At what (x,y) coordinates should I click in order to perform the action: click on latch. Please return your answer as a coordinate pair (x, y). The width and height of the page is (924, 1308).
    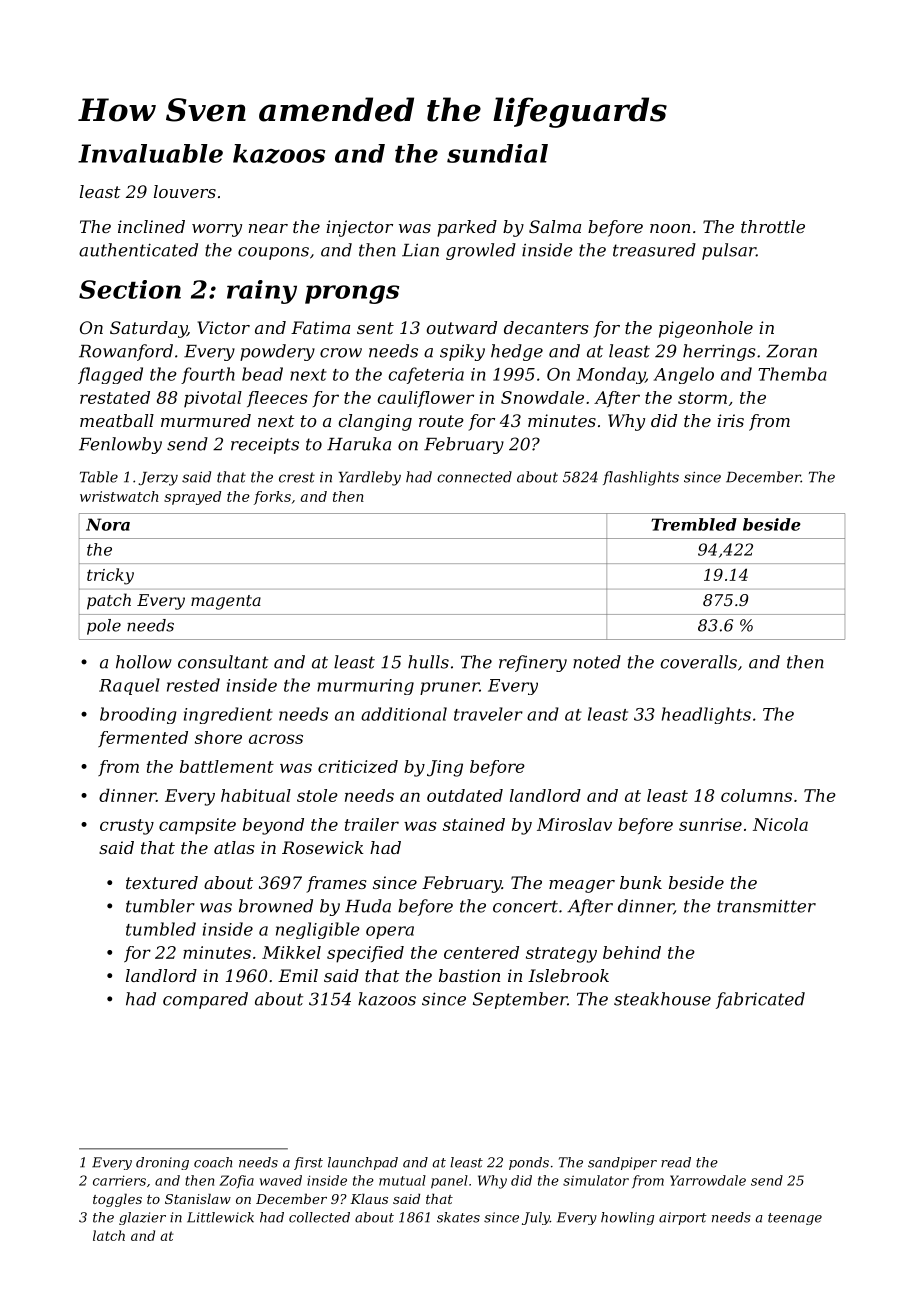
    Looking at the image, I should click on (109, 1235).
